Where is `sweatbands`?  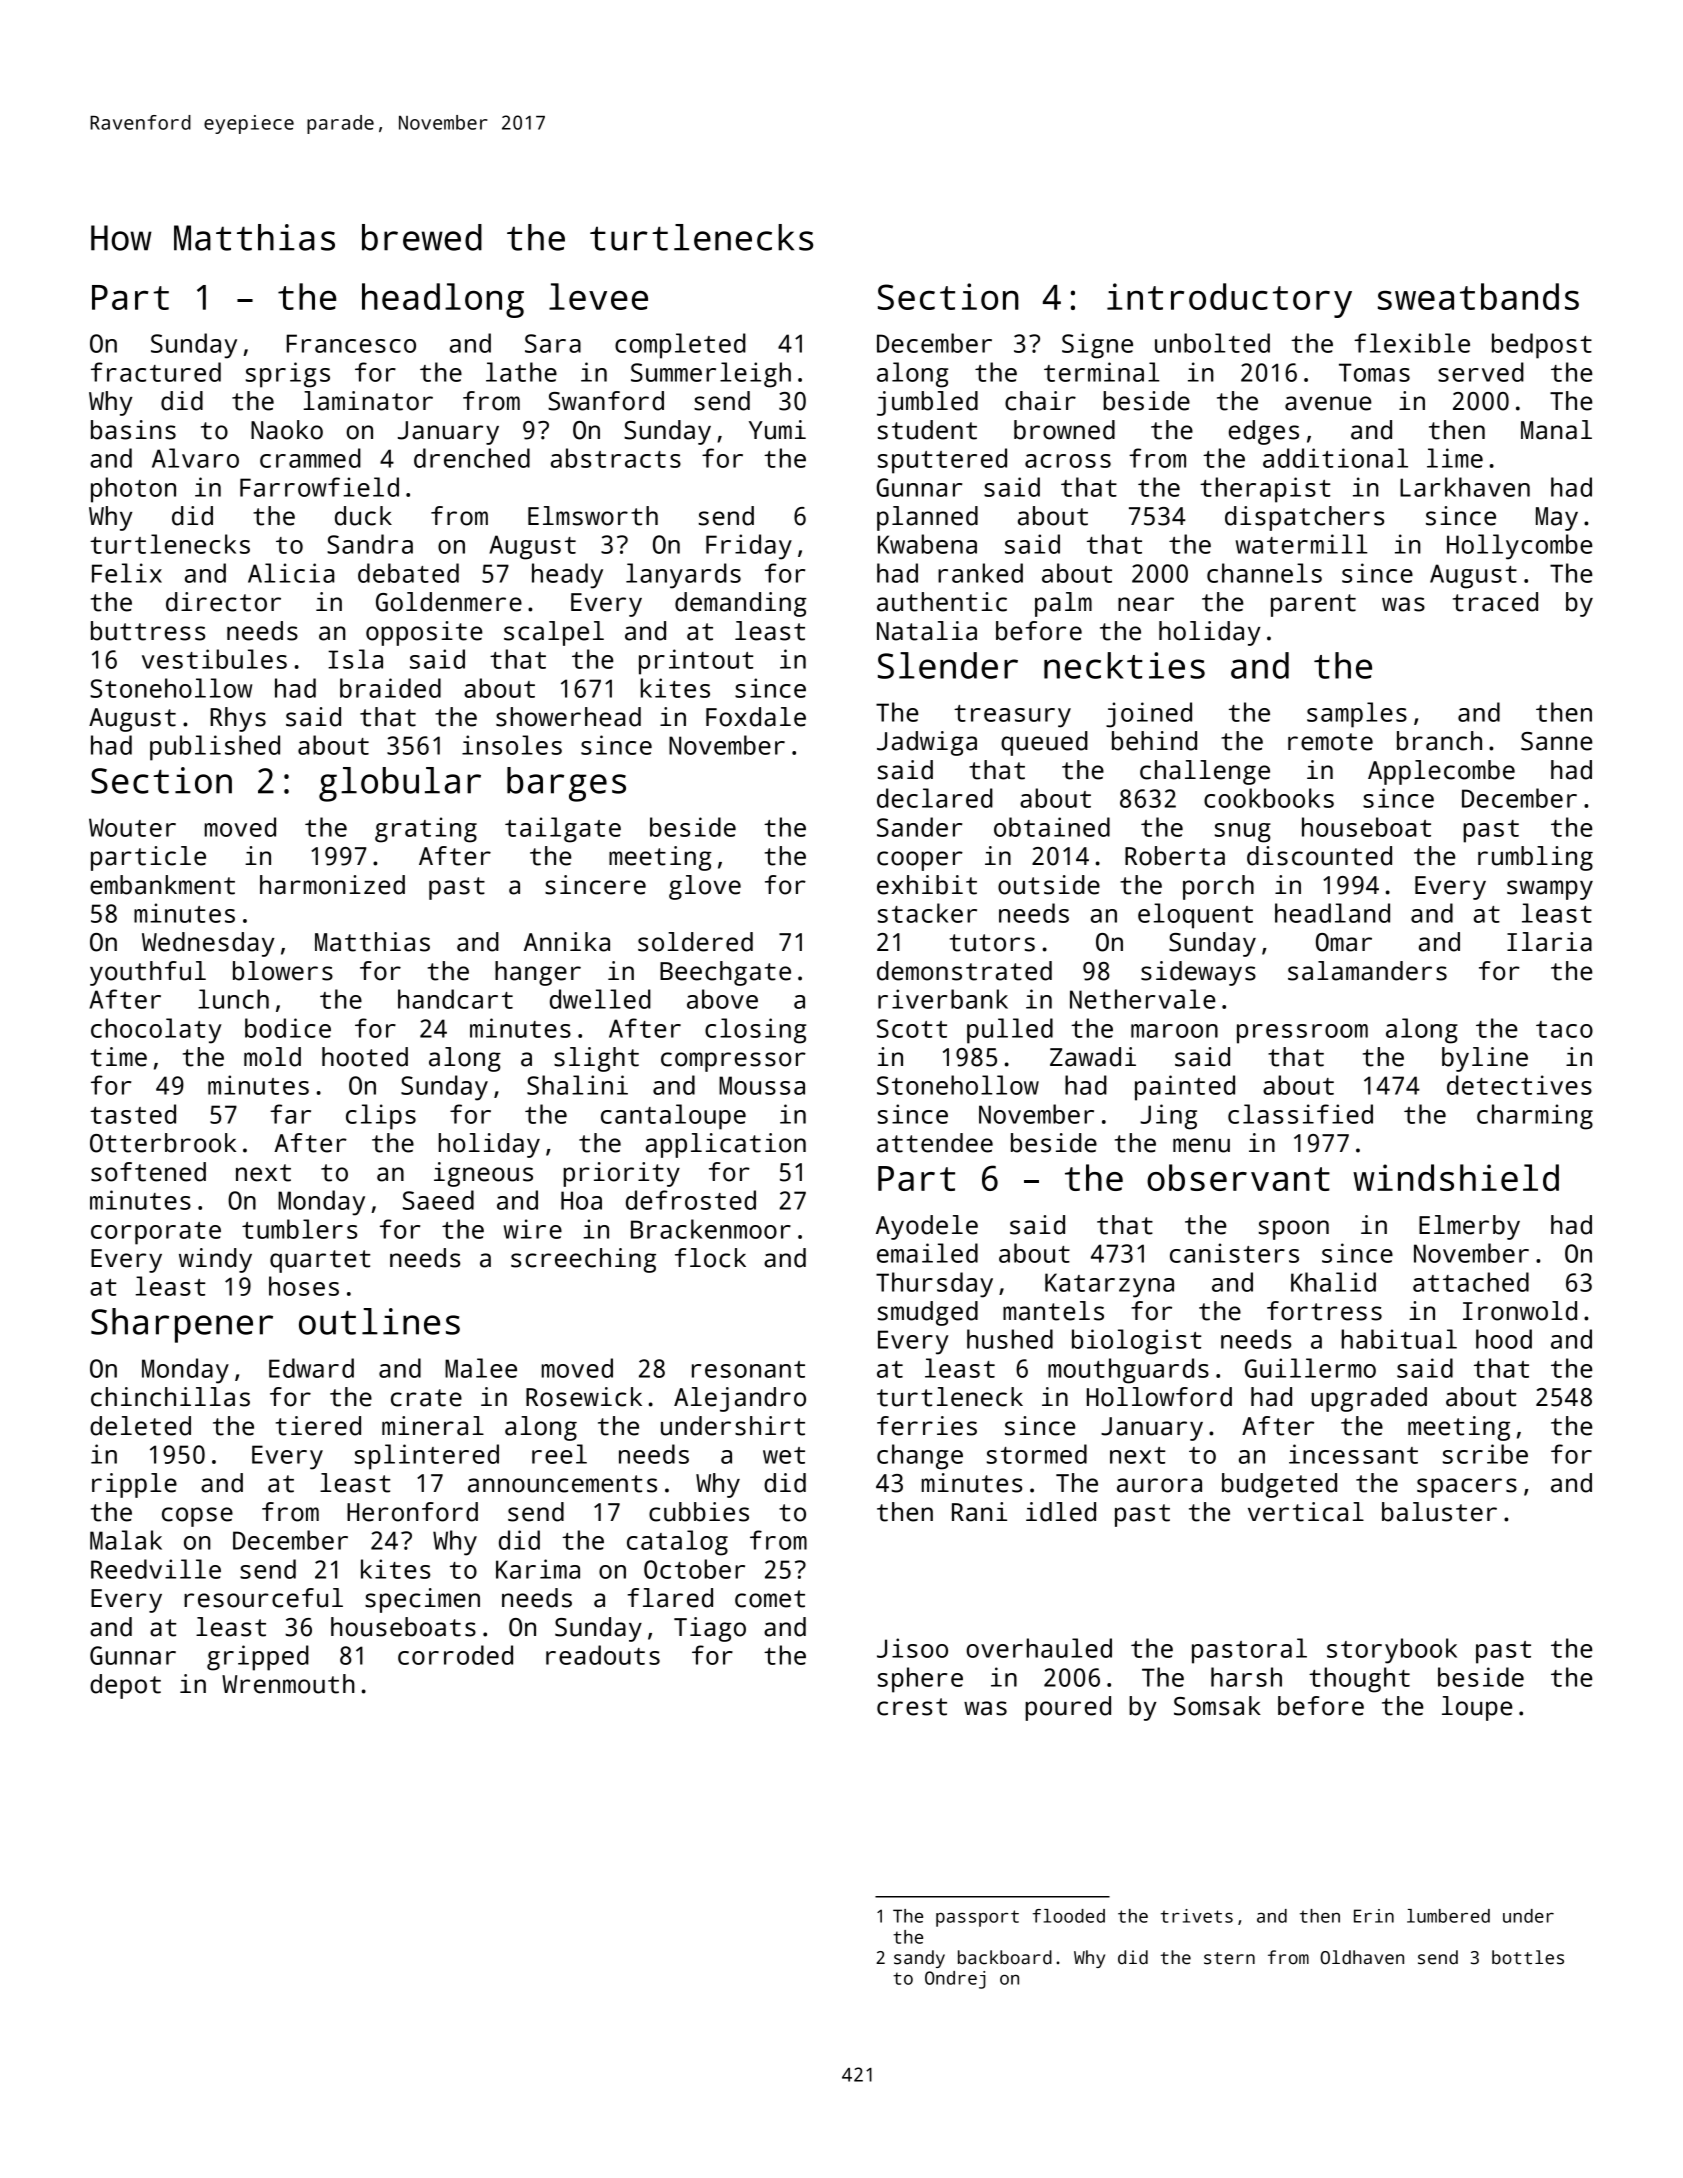
sweatbands is located at coordinates (1478, 296).
